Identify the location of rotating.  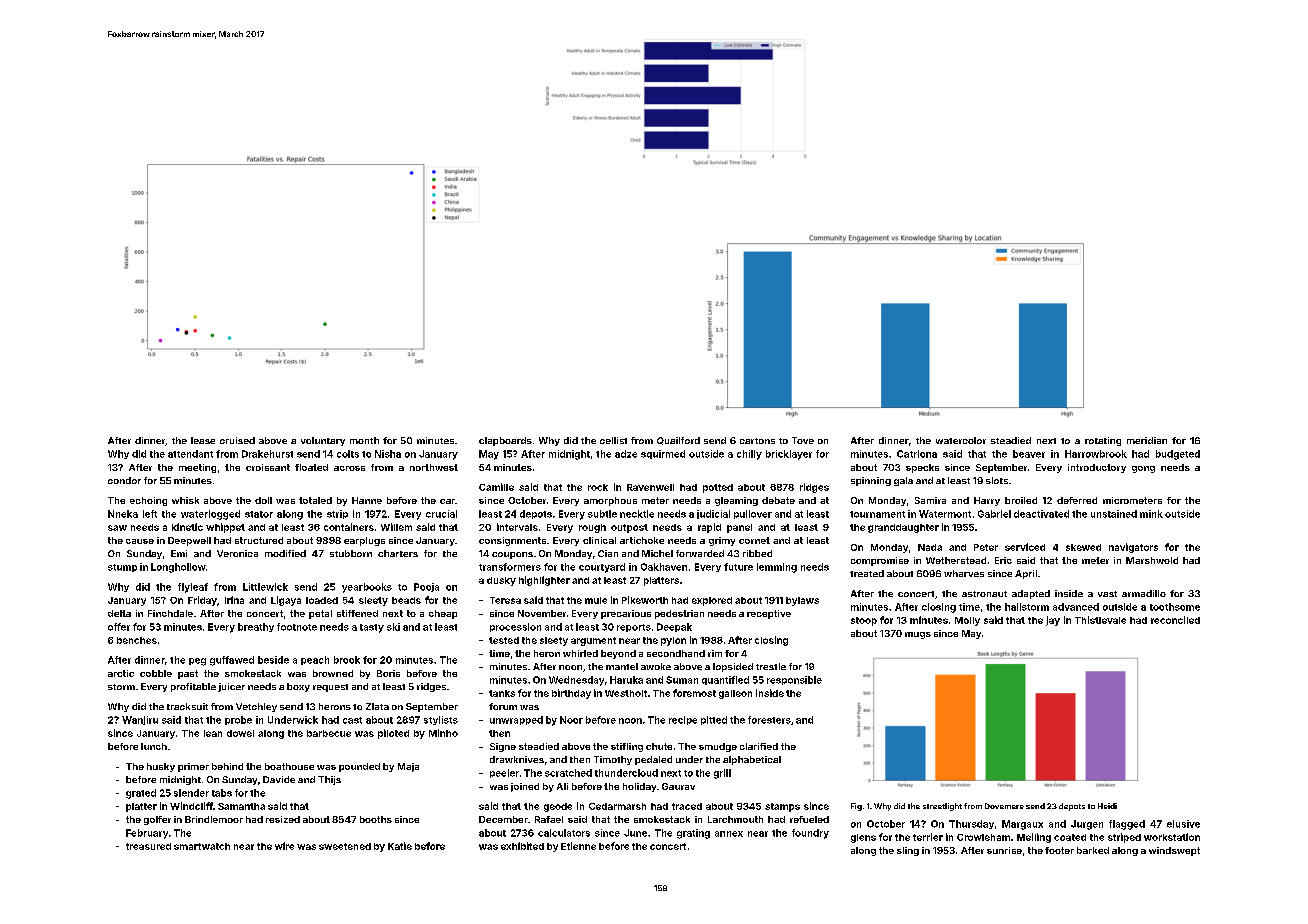
(1103, 441).
